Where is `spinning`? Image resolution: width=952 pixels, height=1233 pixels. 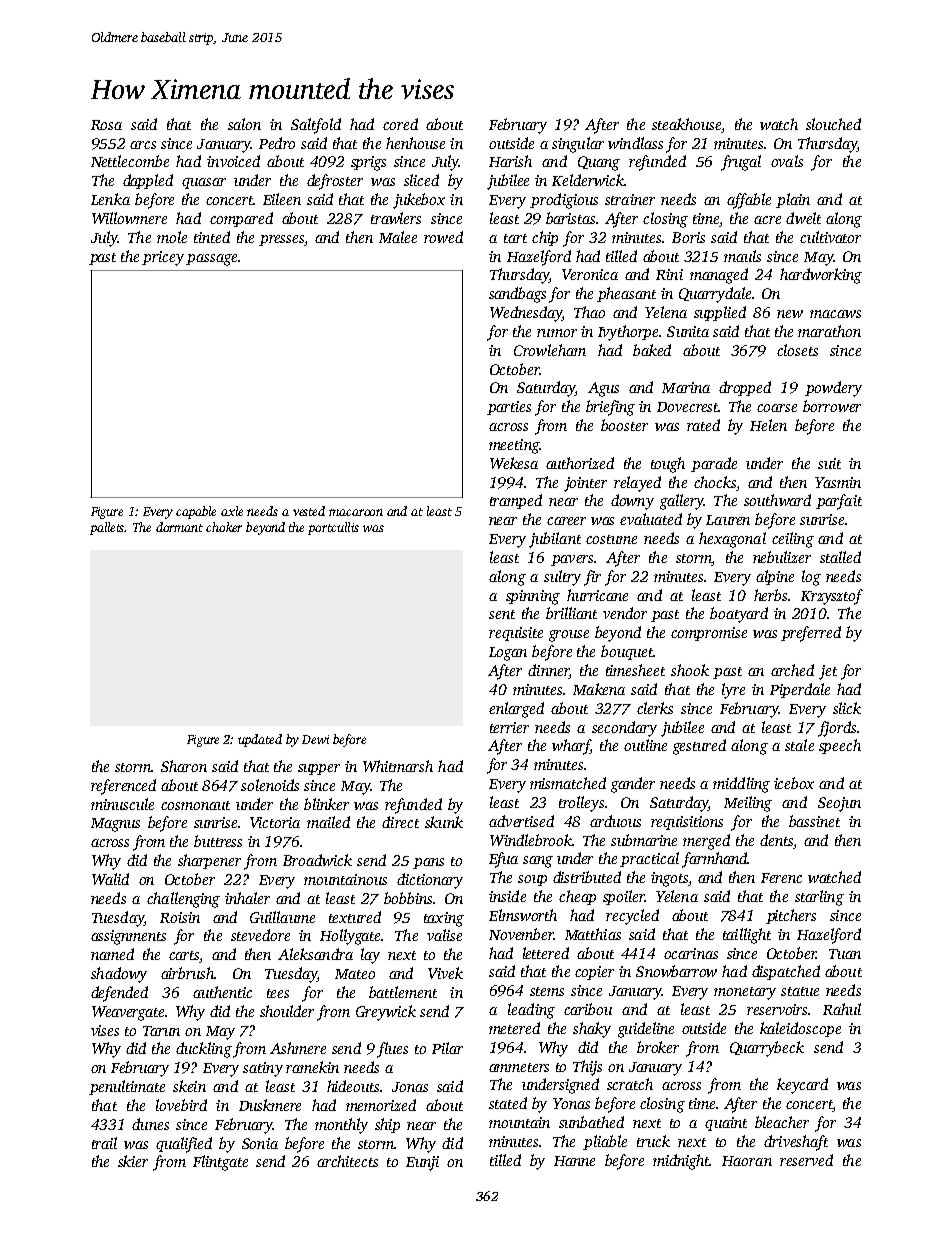 spinning is located at coordinates (533, 597).
